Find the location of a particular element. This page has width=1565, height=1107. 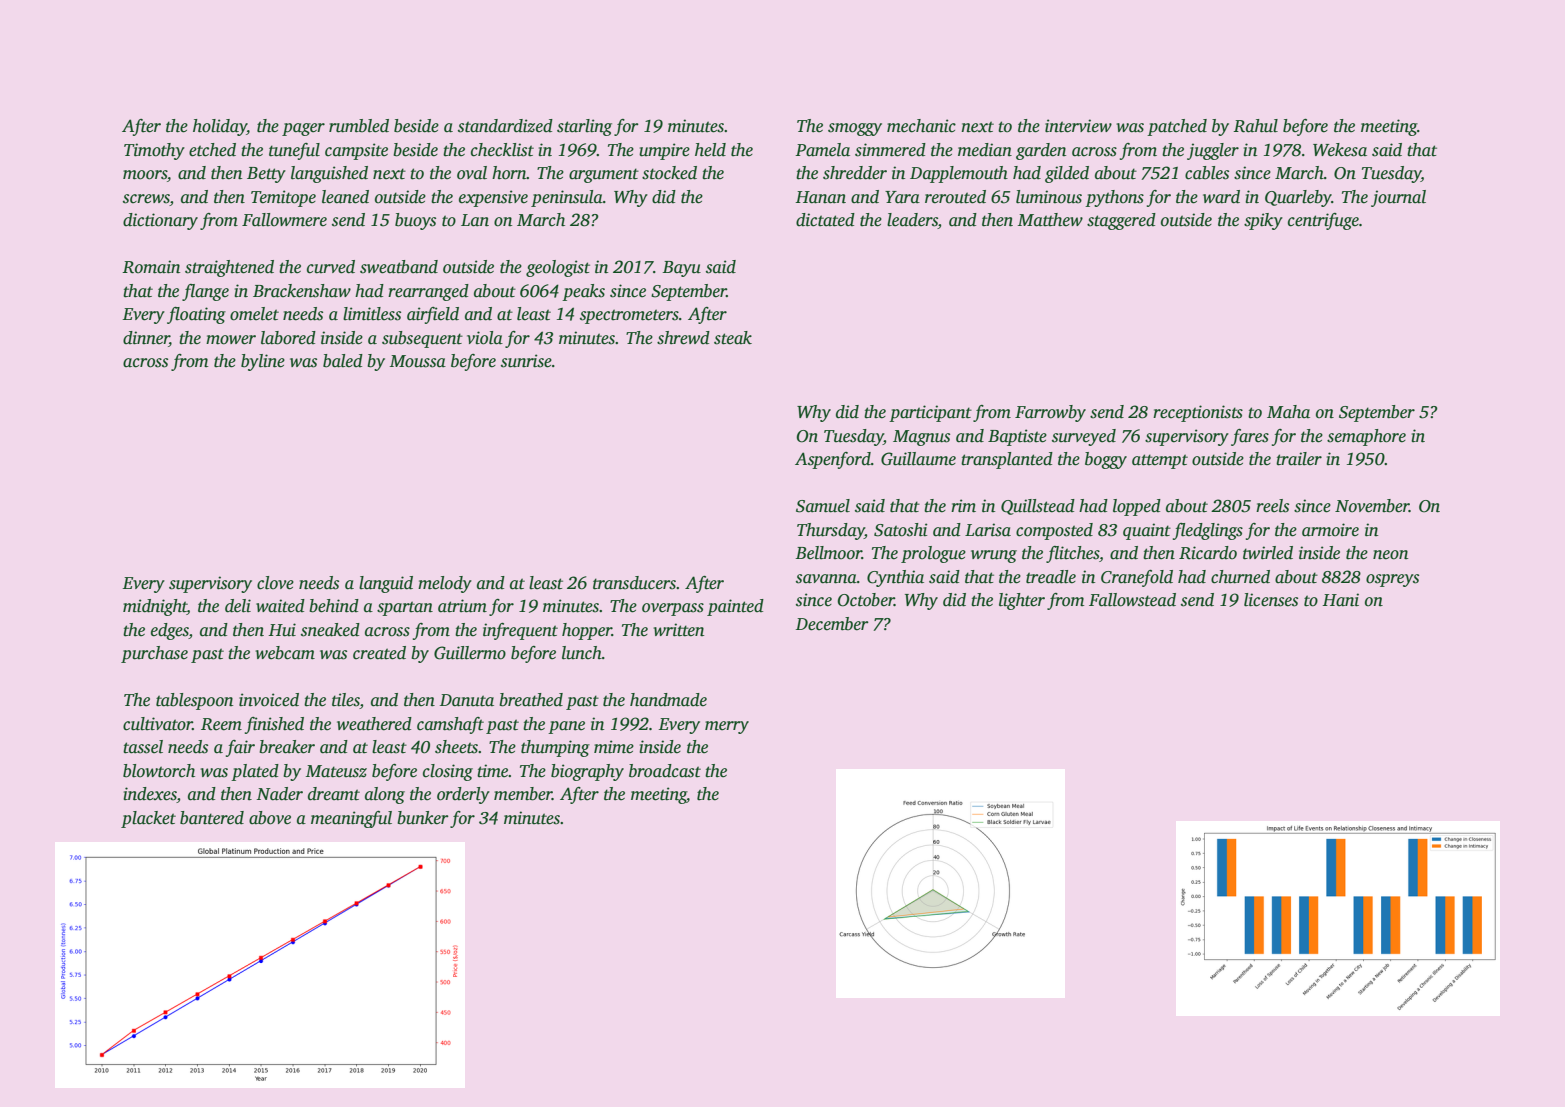

juggler is located at coordinates (1213, 151).
